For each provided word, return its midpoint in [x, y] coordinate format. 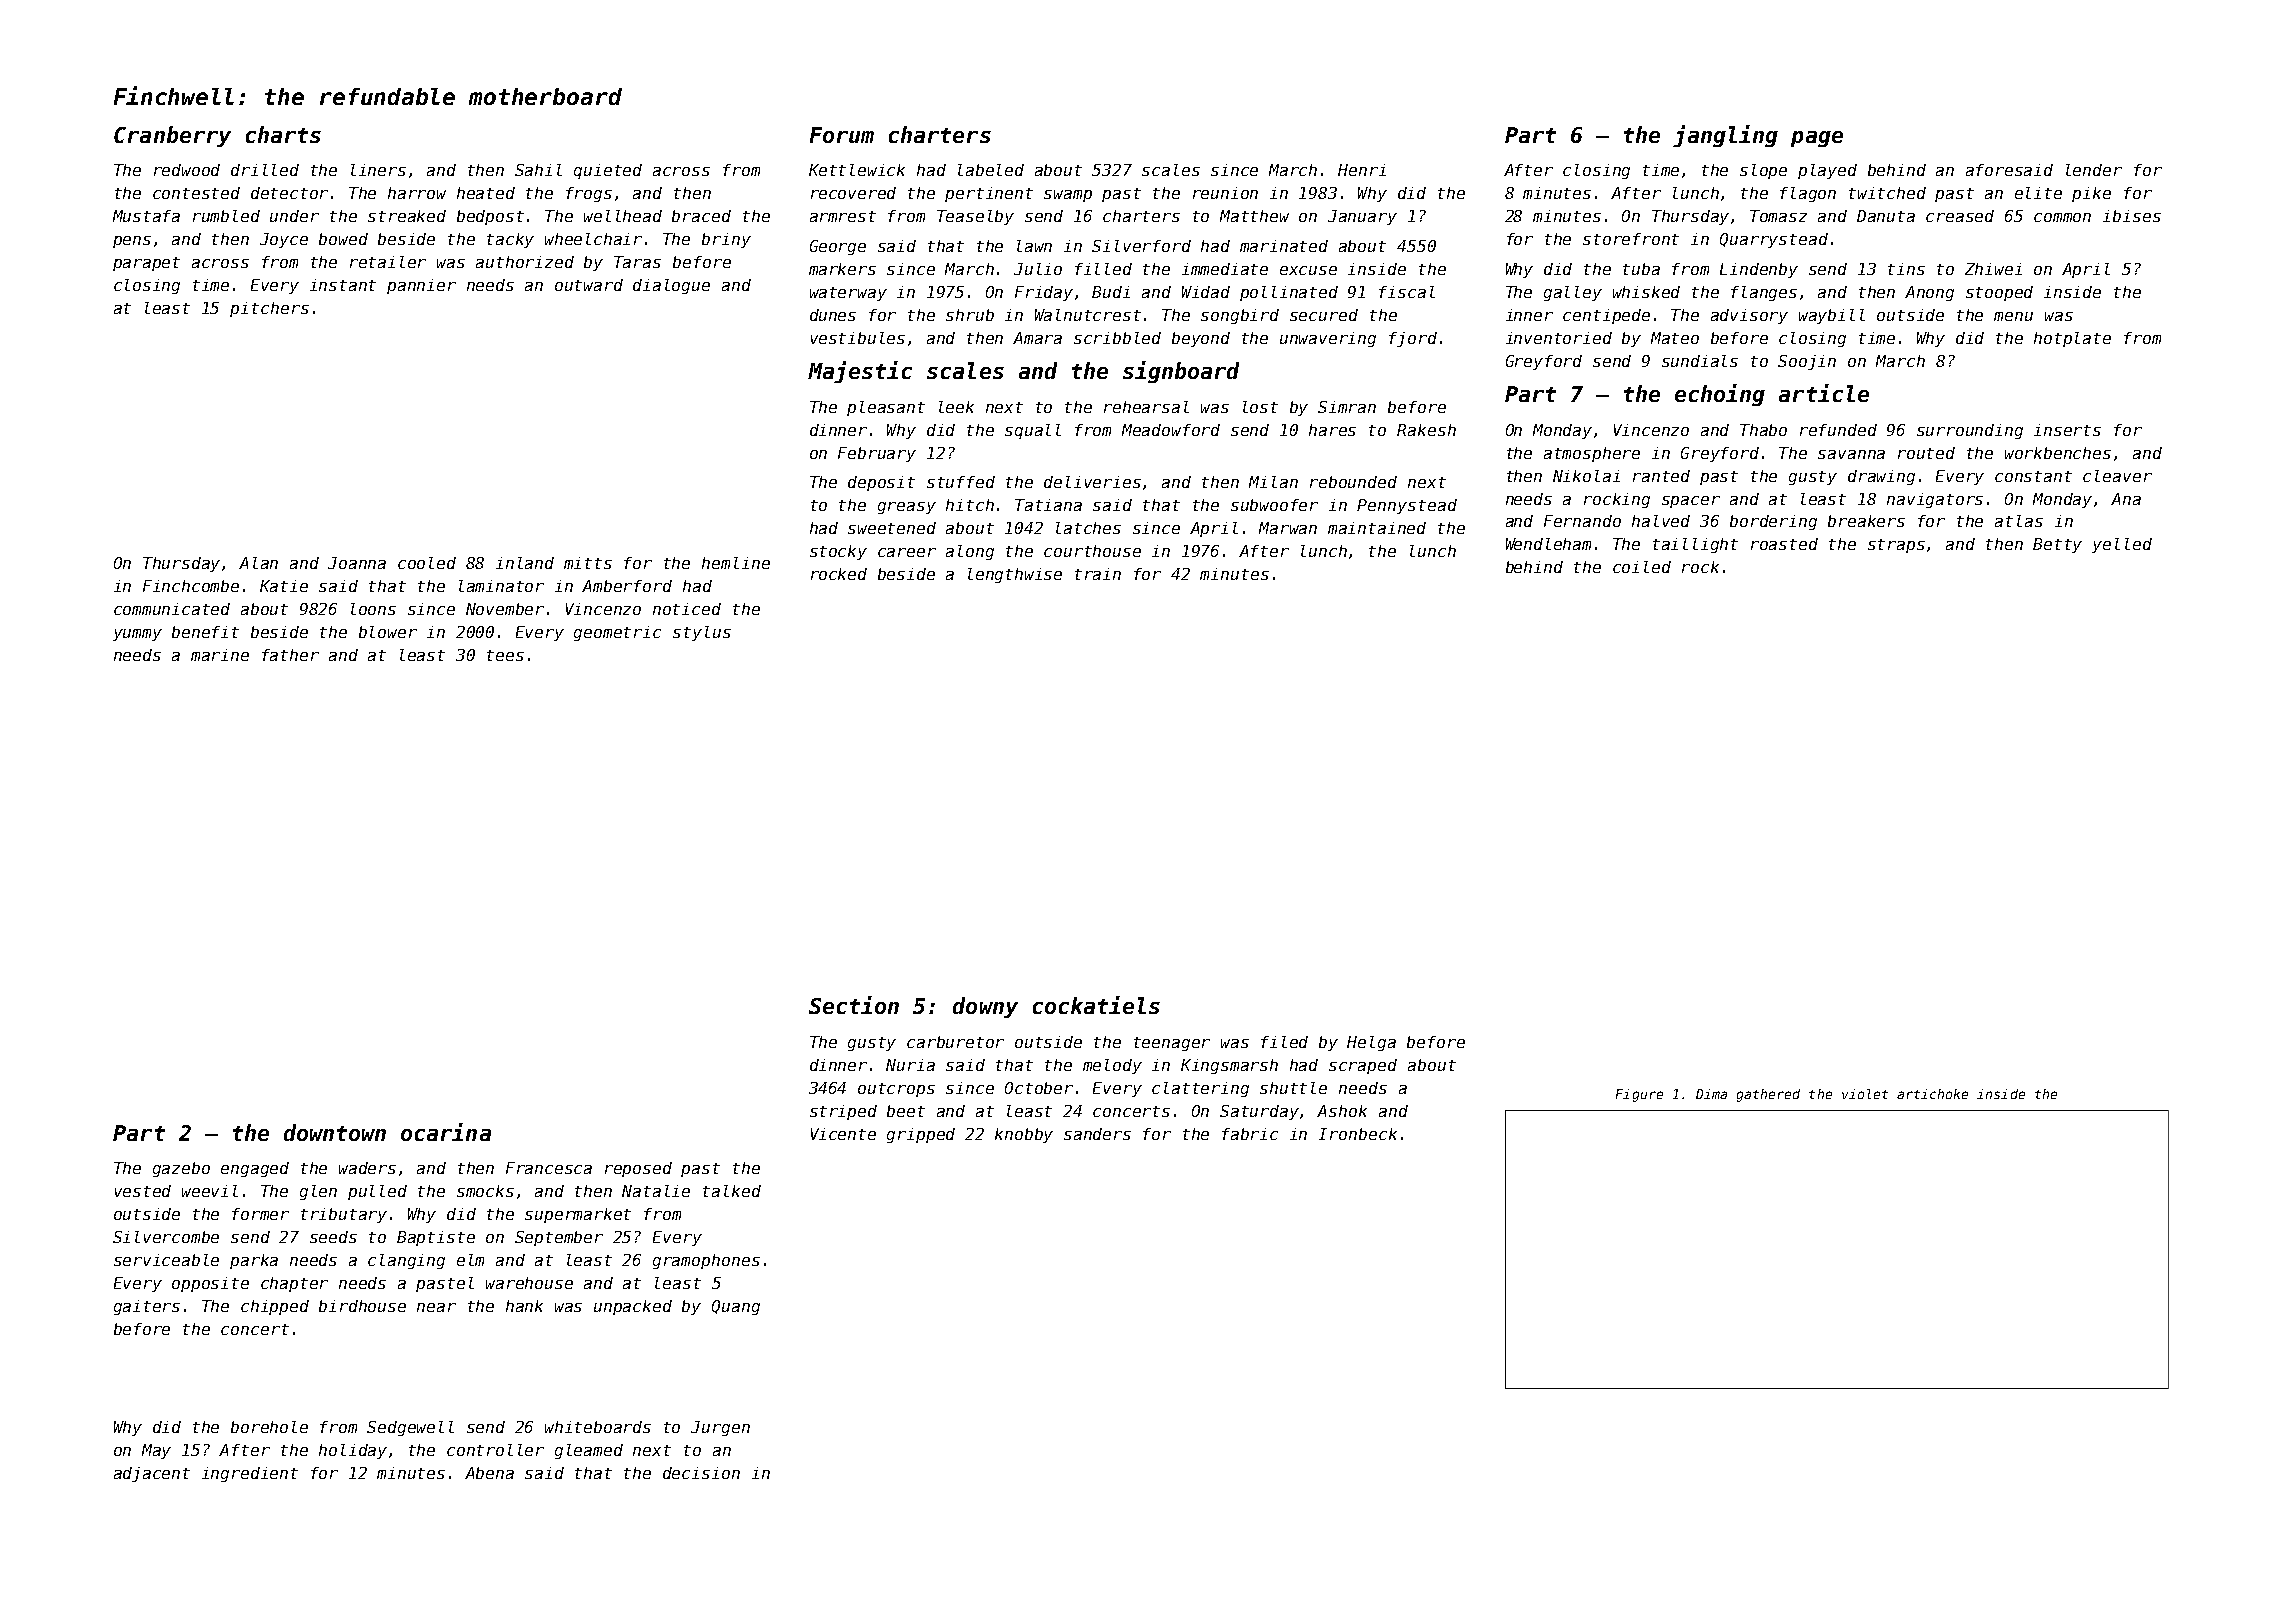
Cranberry [172, 136]
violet [1865, 1094]
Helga [1371, 1043]
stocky [838, 552]
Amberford [627, 586]
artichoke [1932, 1094]
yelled [2122, 545]
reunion [1225, 193]
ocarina [446, 1132]
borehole [269, 1427]
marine [220, 655]
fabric [1250, 1134]
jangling [1725, 136]
